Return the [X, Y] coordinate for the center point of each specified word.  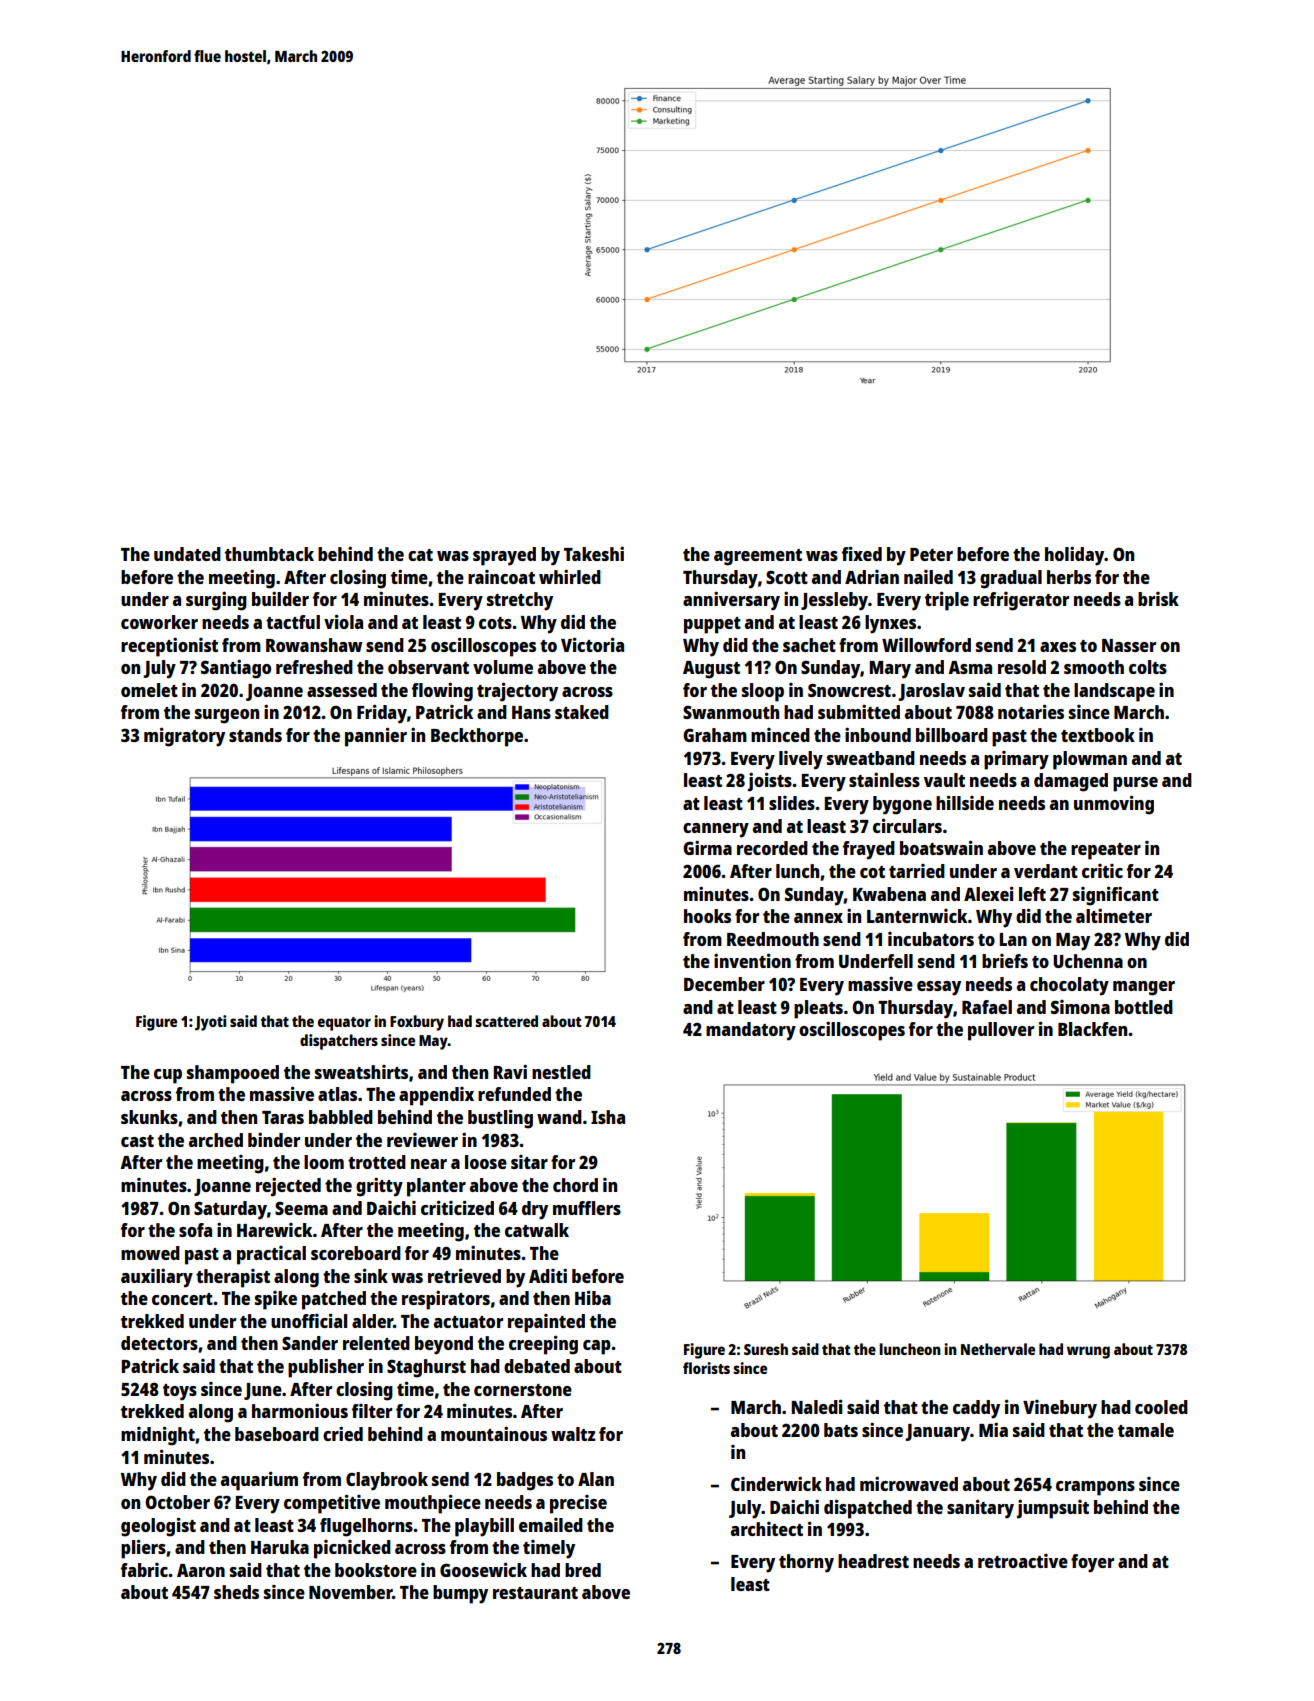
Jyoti [210, 1023]
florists [706, 1368]
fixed [862, 553]
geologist [158, 1527]
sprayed [504, 556]
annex [818, 918]
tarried [917, 871]
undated [187, 554]
